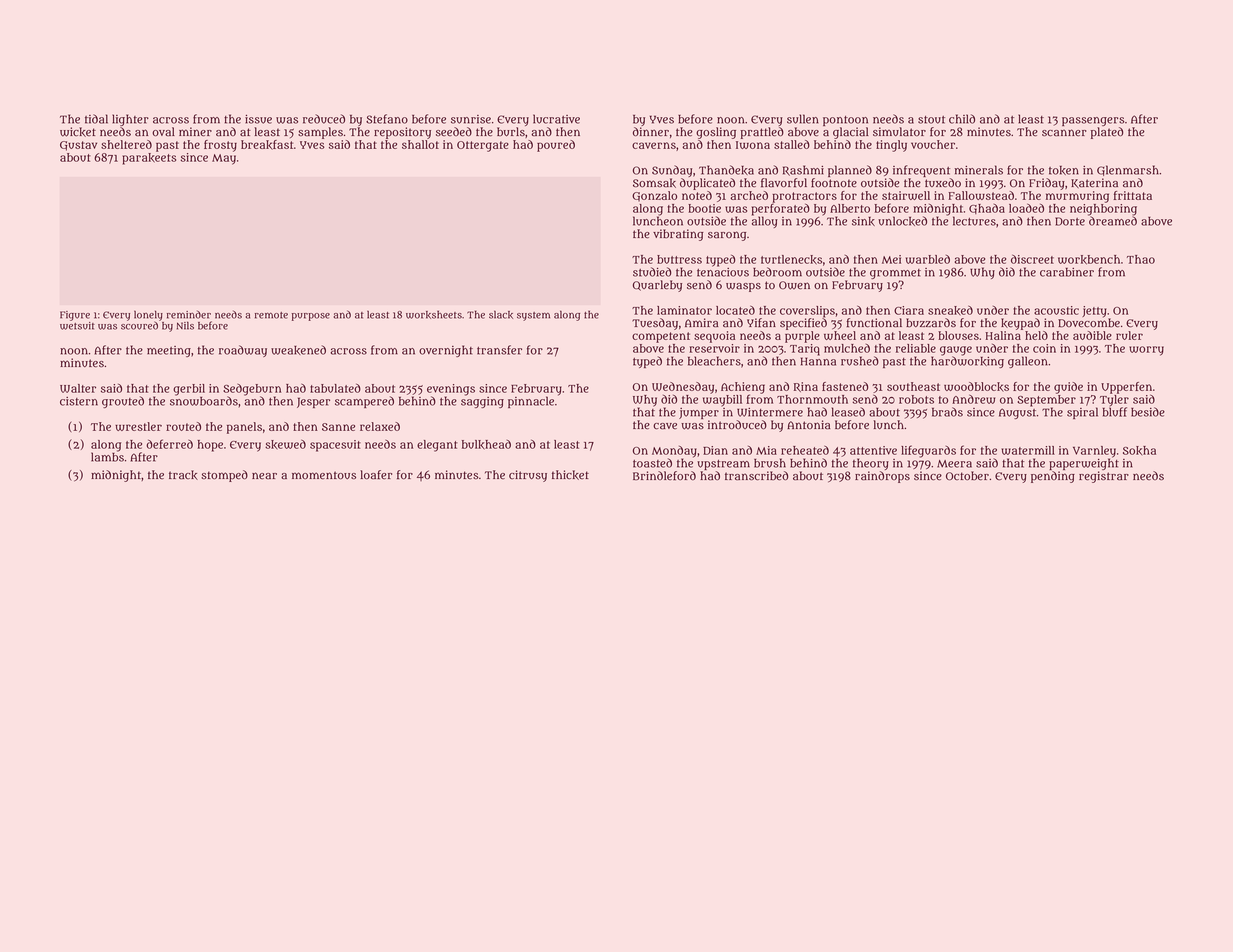 Image resolution: width=1233 pixels, height=952 pixels. Describe the element at coordinates (1132, 195) in the screenshot. I see `frittata` at that location.
